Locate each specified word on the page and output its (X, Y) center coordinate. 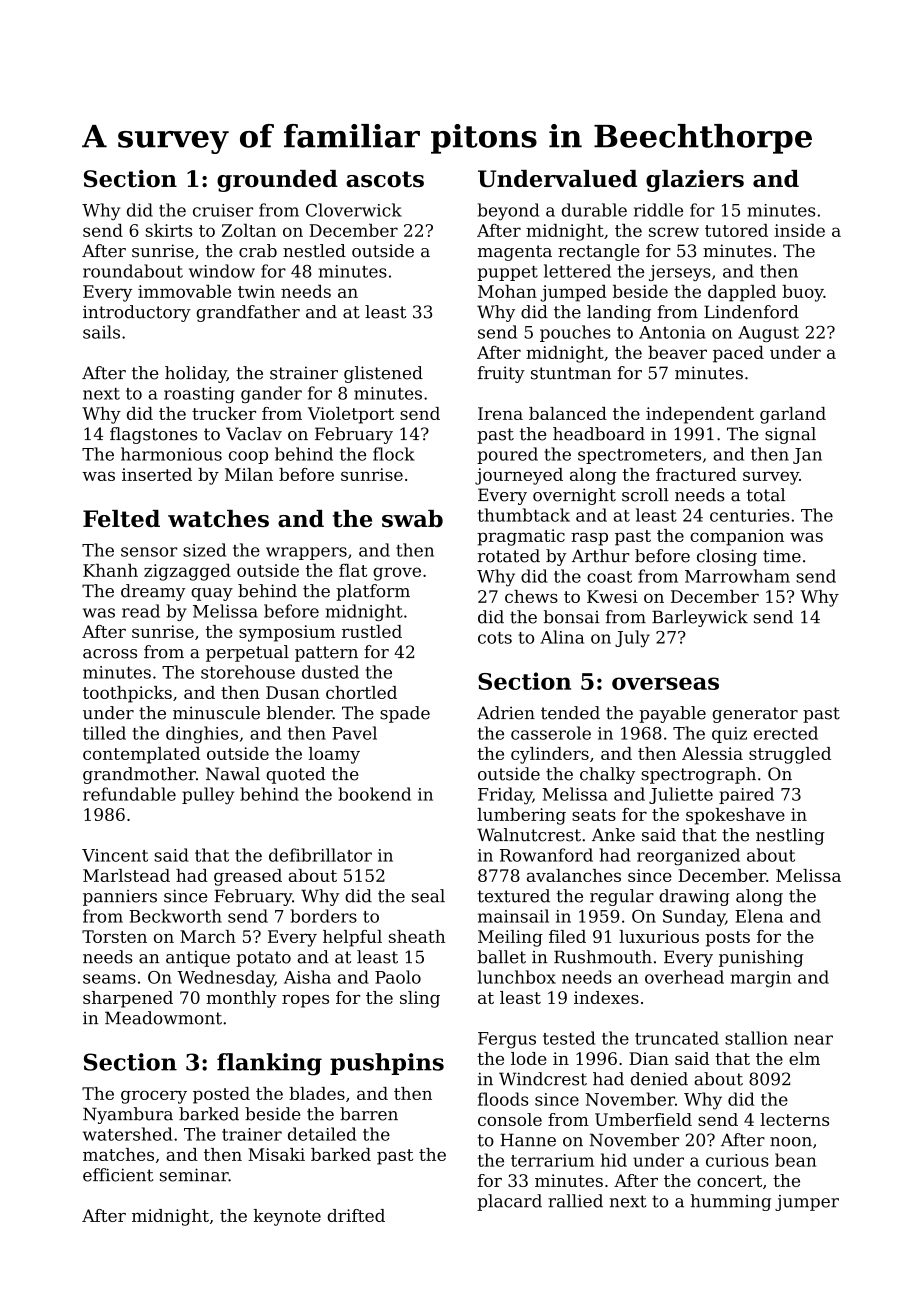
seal (428, 896)
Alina (562, 637)
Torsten (114, 936)
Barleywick (700, 618)
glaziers (695, 181)
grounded (277, 181)
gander (271, 394)
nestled (314, 251)
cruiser (223, 210)
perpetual (247, 653)
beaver (677, 352)
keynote (287, 1217)
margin (761, 979)
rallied (575, 1201)
